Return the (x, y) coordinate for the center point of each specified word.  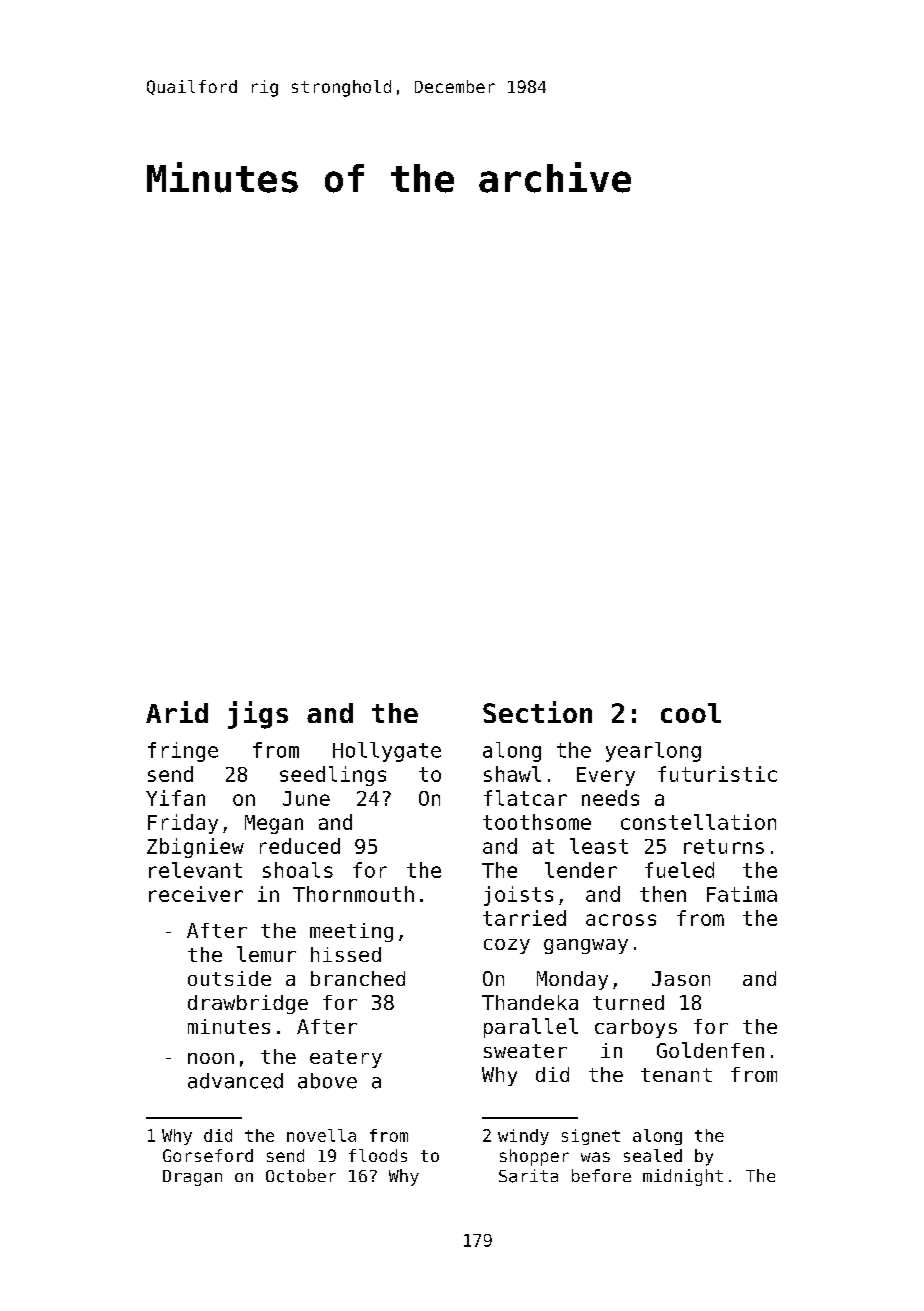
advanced (235, 1081)
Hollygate (387, 752)
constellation (698, 822)
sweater (525, 1051)
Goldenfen (710, 1050)
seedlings (333, 776)
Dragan (192, 1178)
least (599, 846)
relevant (195, 870)
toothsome (537, 822)
